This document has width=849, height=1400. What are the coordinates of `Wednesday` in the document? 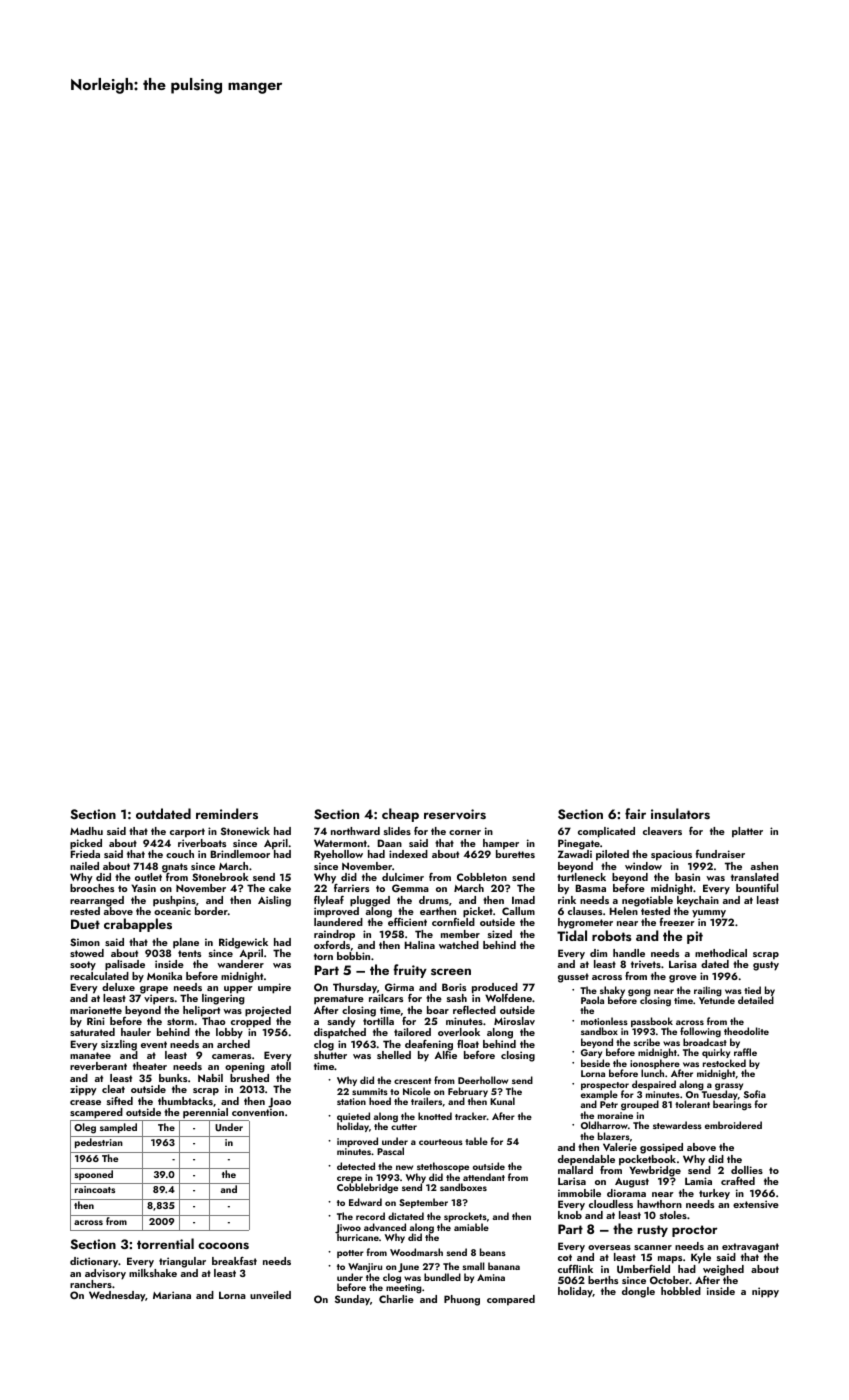 It's located at (117, 1296).
